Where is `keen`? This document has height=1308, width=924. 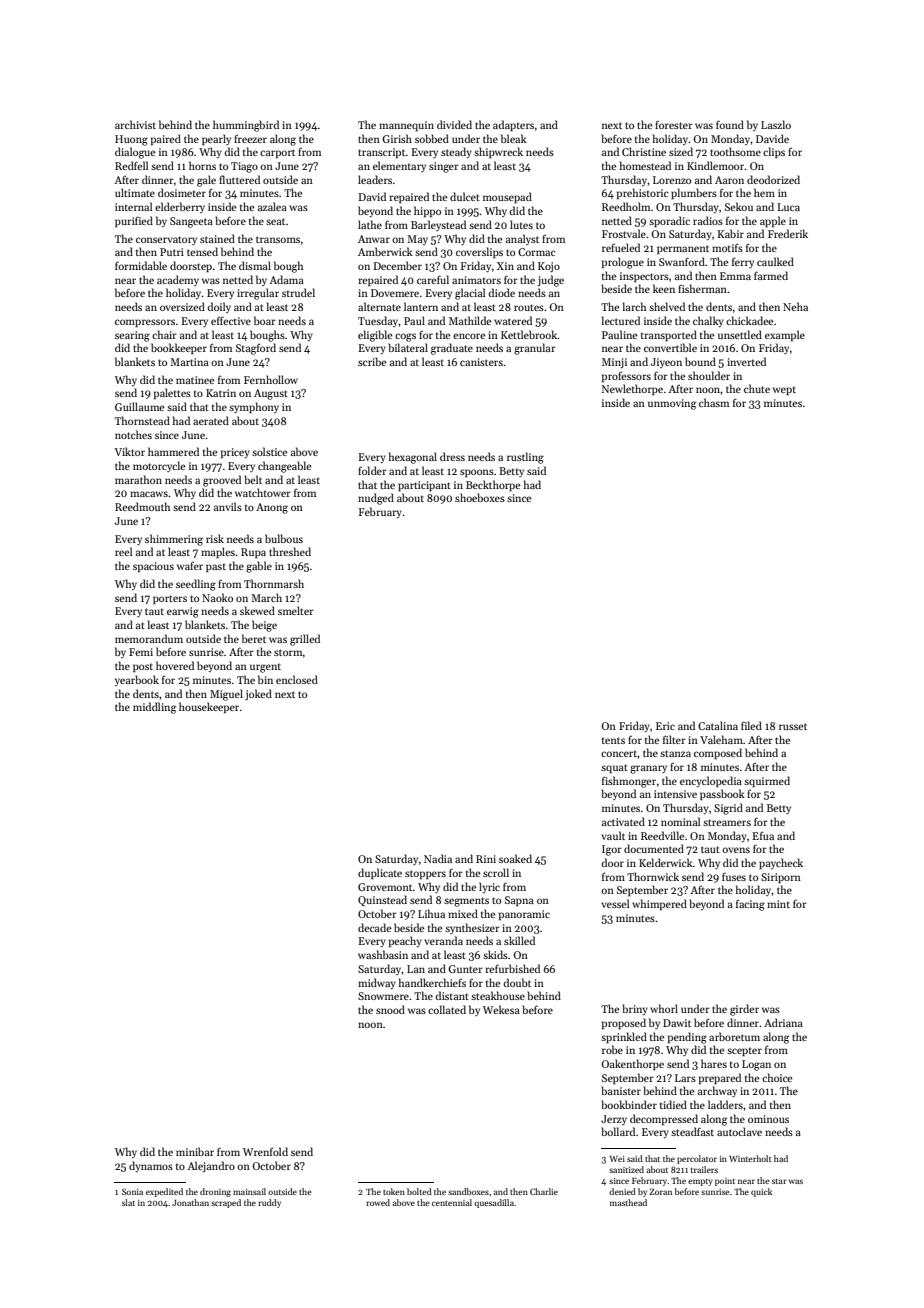 keen is located at coordinates (664, 288).
